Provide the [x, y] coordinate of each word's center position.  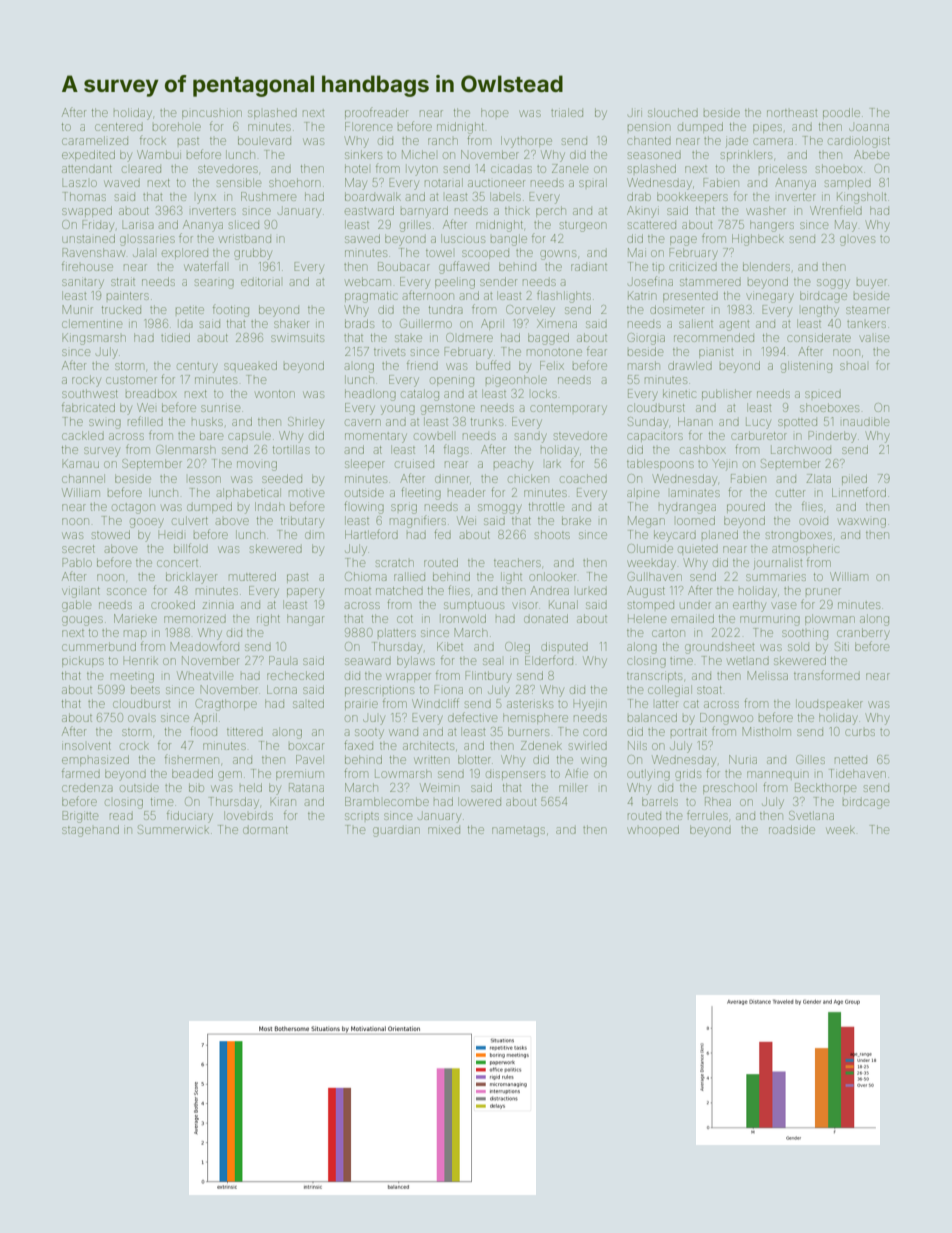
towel [439, 253]
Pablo [77, 562]
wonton [275, 394]
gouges [82, 621]
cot [405, 619]
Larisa [138, 225]
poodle [841, 113]
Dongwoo [726, 719]
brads [359, 323]
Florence [368, 126]
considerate [819, 337]
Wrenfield [836, 210]
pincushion [212, 114]
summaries [776, 577]
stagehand [90, 831]
